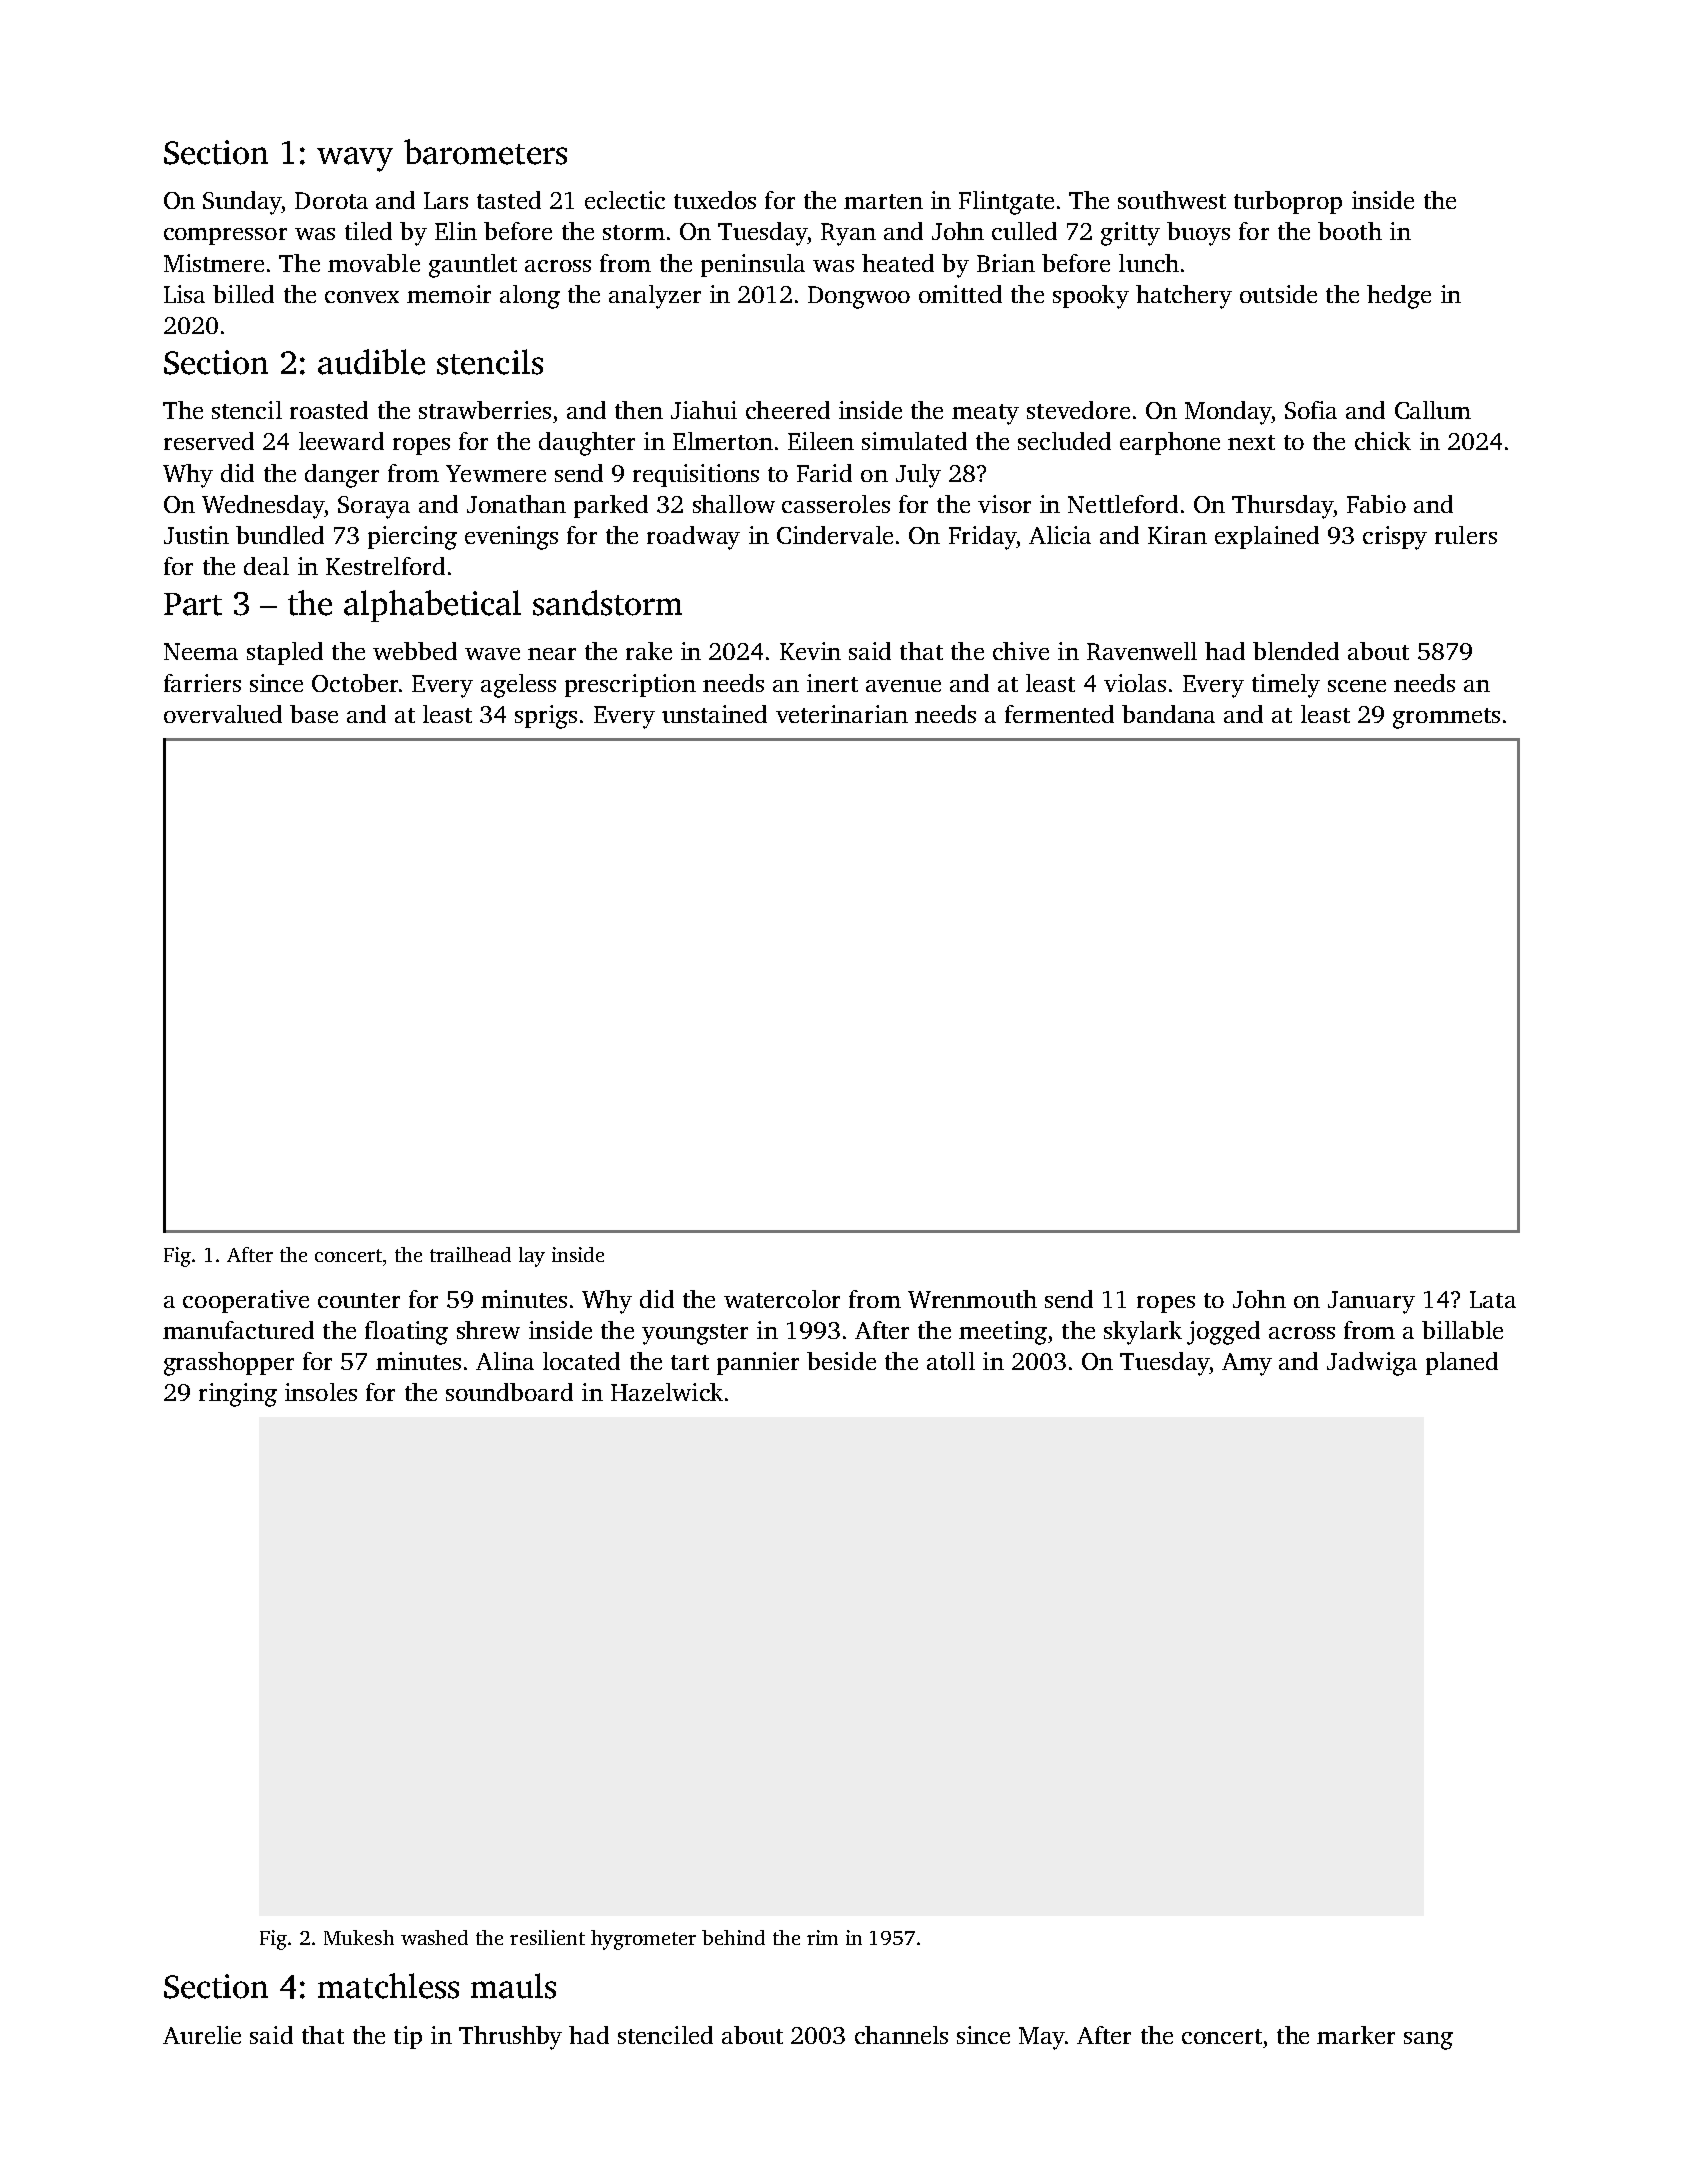  I want to click on May, so click(1042, 2038).
